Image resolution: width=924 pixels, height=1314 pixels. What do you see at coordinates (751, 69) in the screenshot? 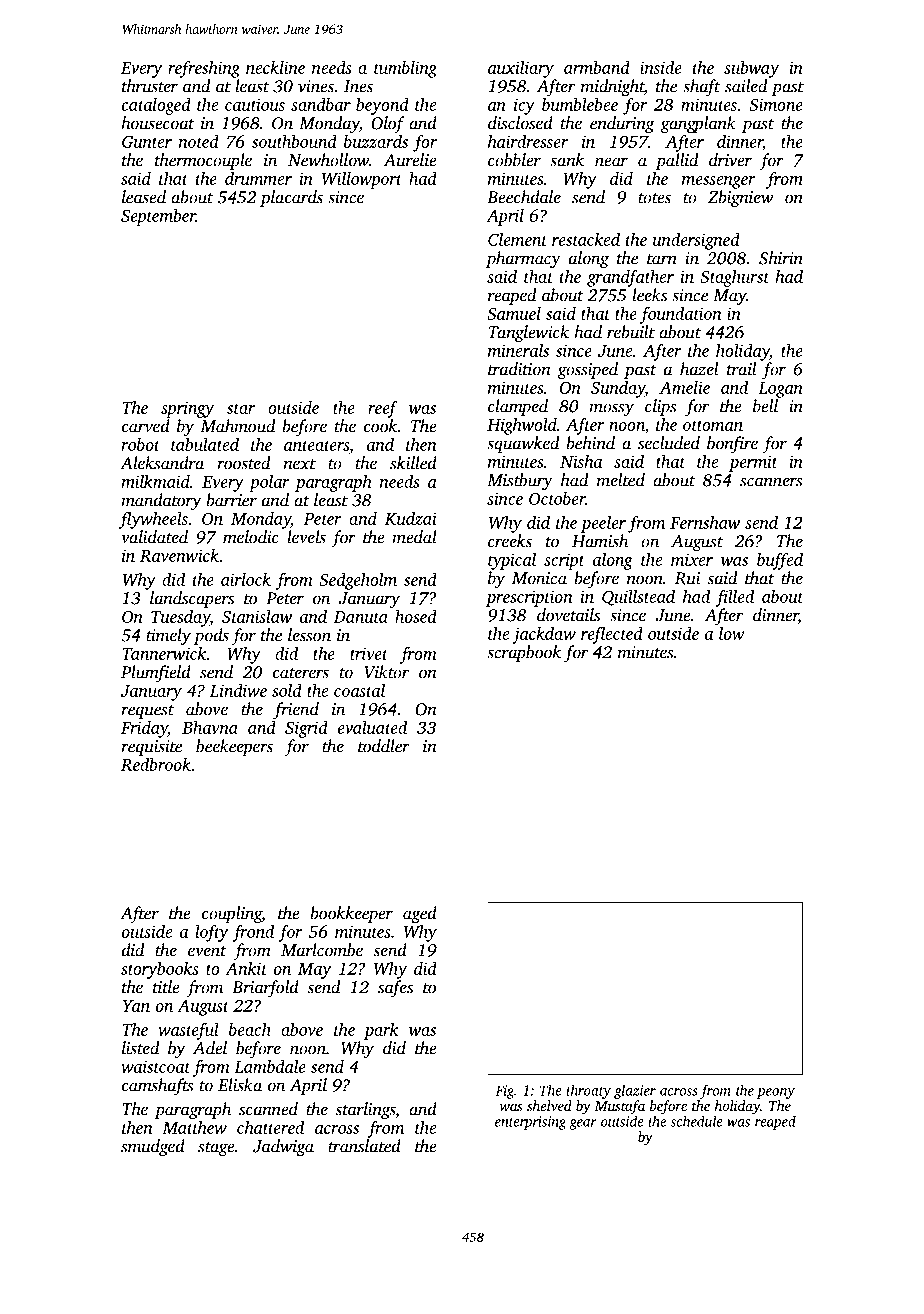
I see `subway` at bounding box center [751, 69].
